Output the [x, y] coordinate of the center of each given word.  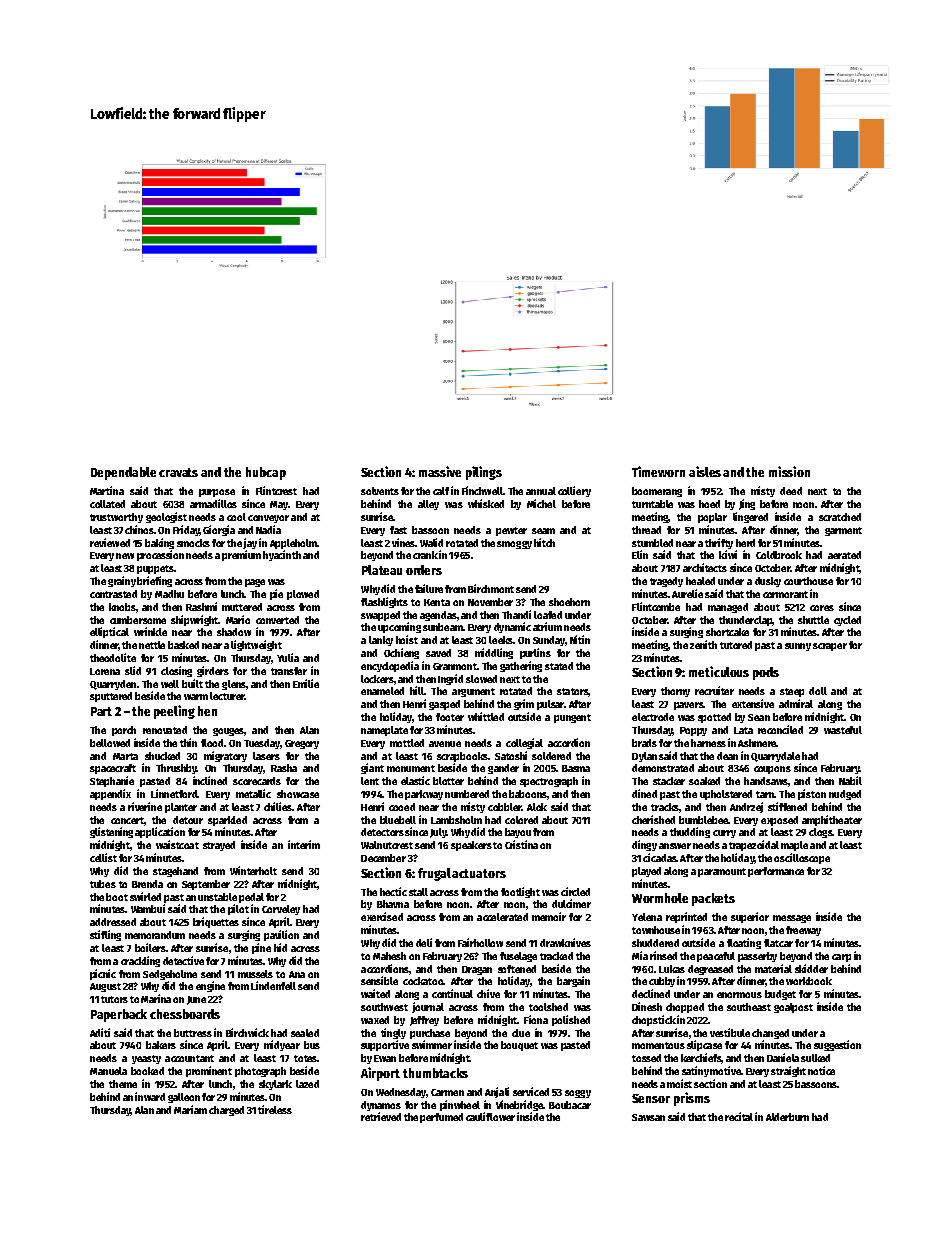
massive [440, 471]
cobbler [505, 807]
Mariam [190, 1109]
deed [791, 491]
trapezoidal [754, 845]
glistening [111, 832]
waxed [375, 1020]
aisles [705, 471]
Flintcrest [276, 490]
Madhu [169, 594]
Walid [431, 542]
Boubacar [570, 1105]
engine [210, 986]
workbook [809, 981]
